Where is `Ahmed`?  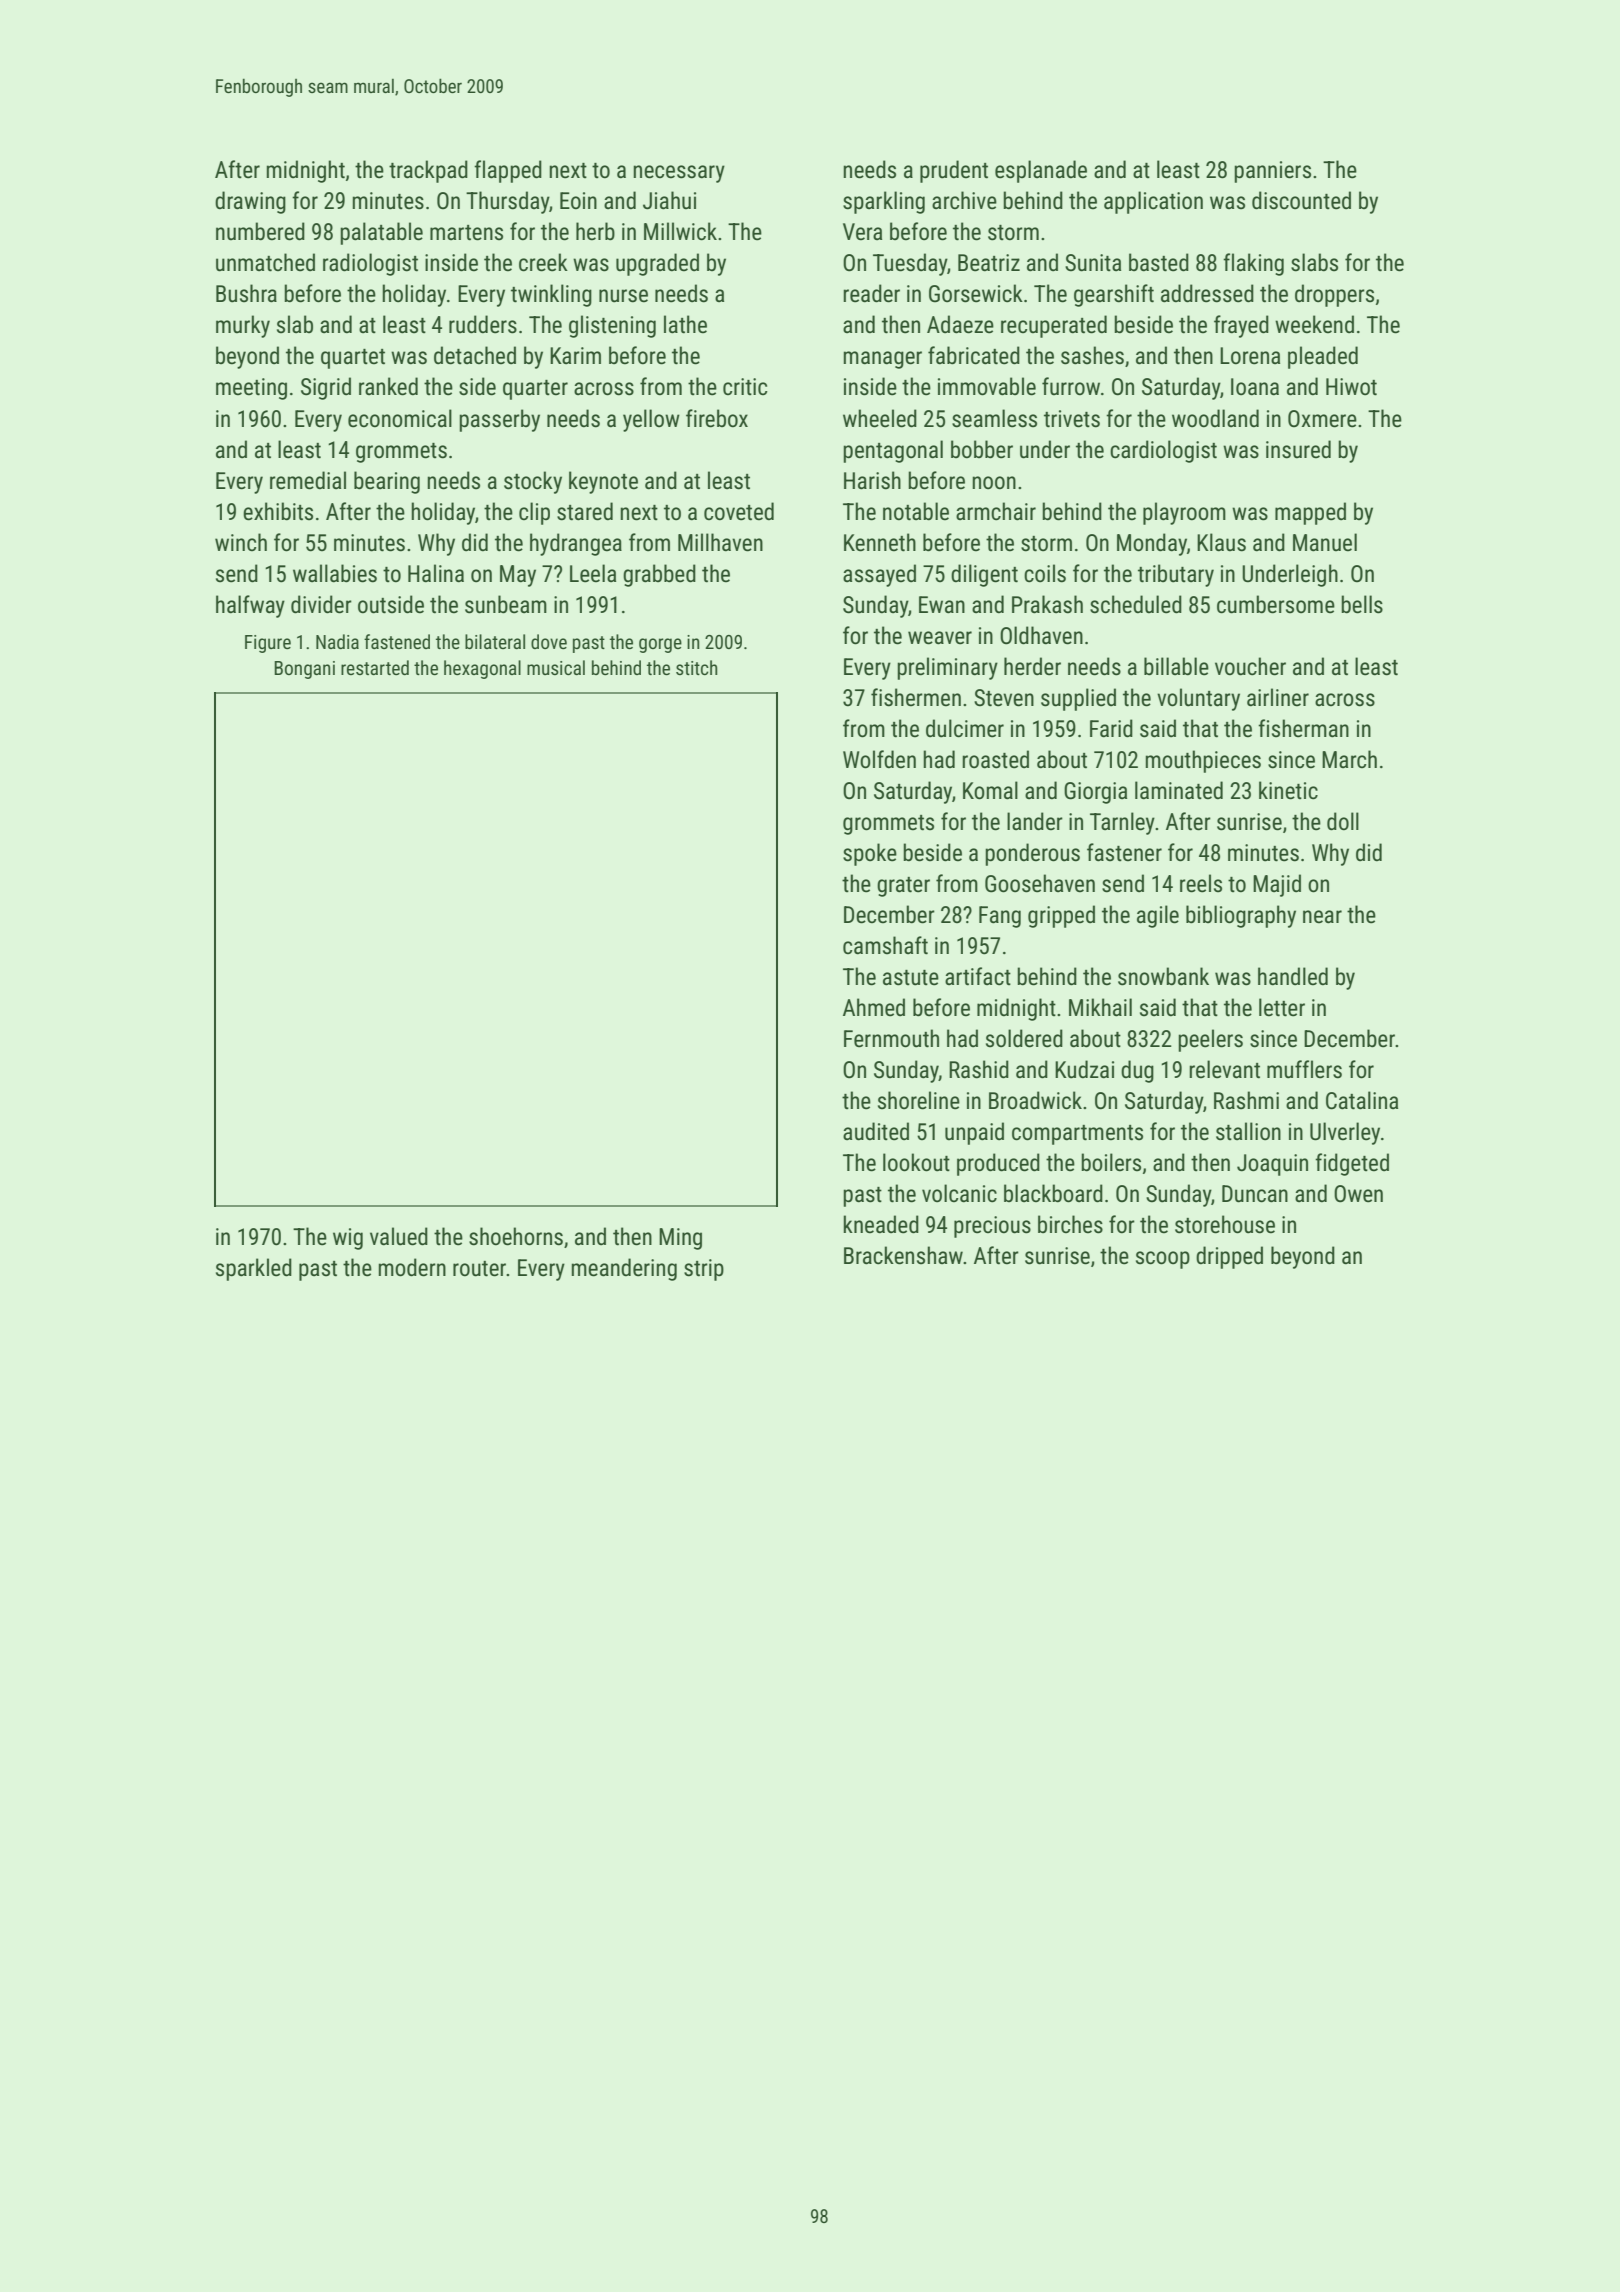
Ahmed is located at coordinates (874, 1007).
